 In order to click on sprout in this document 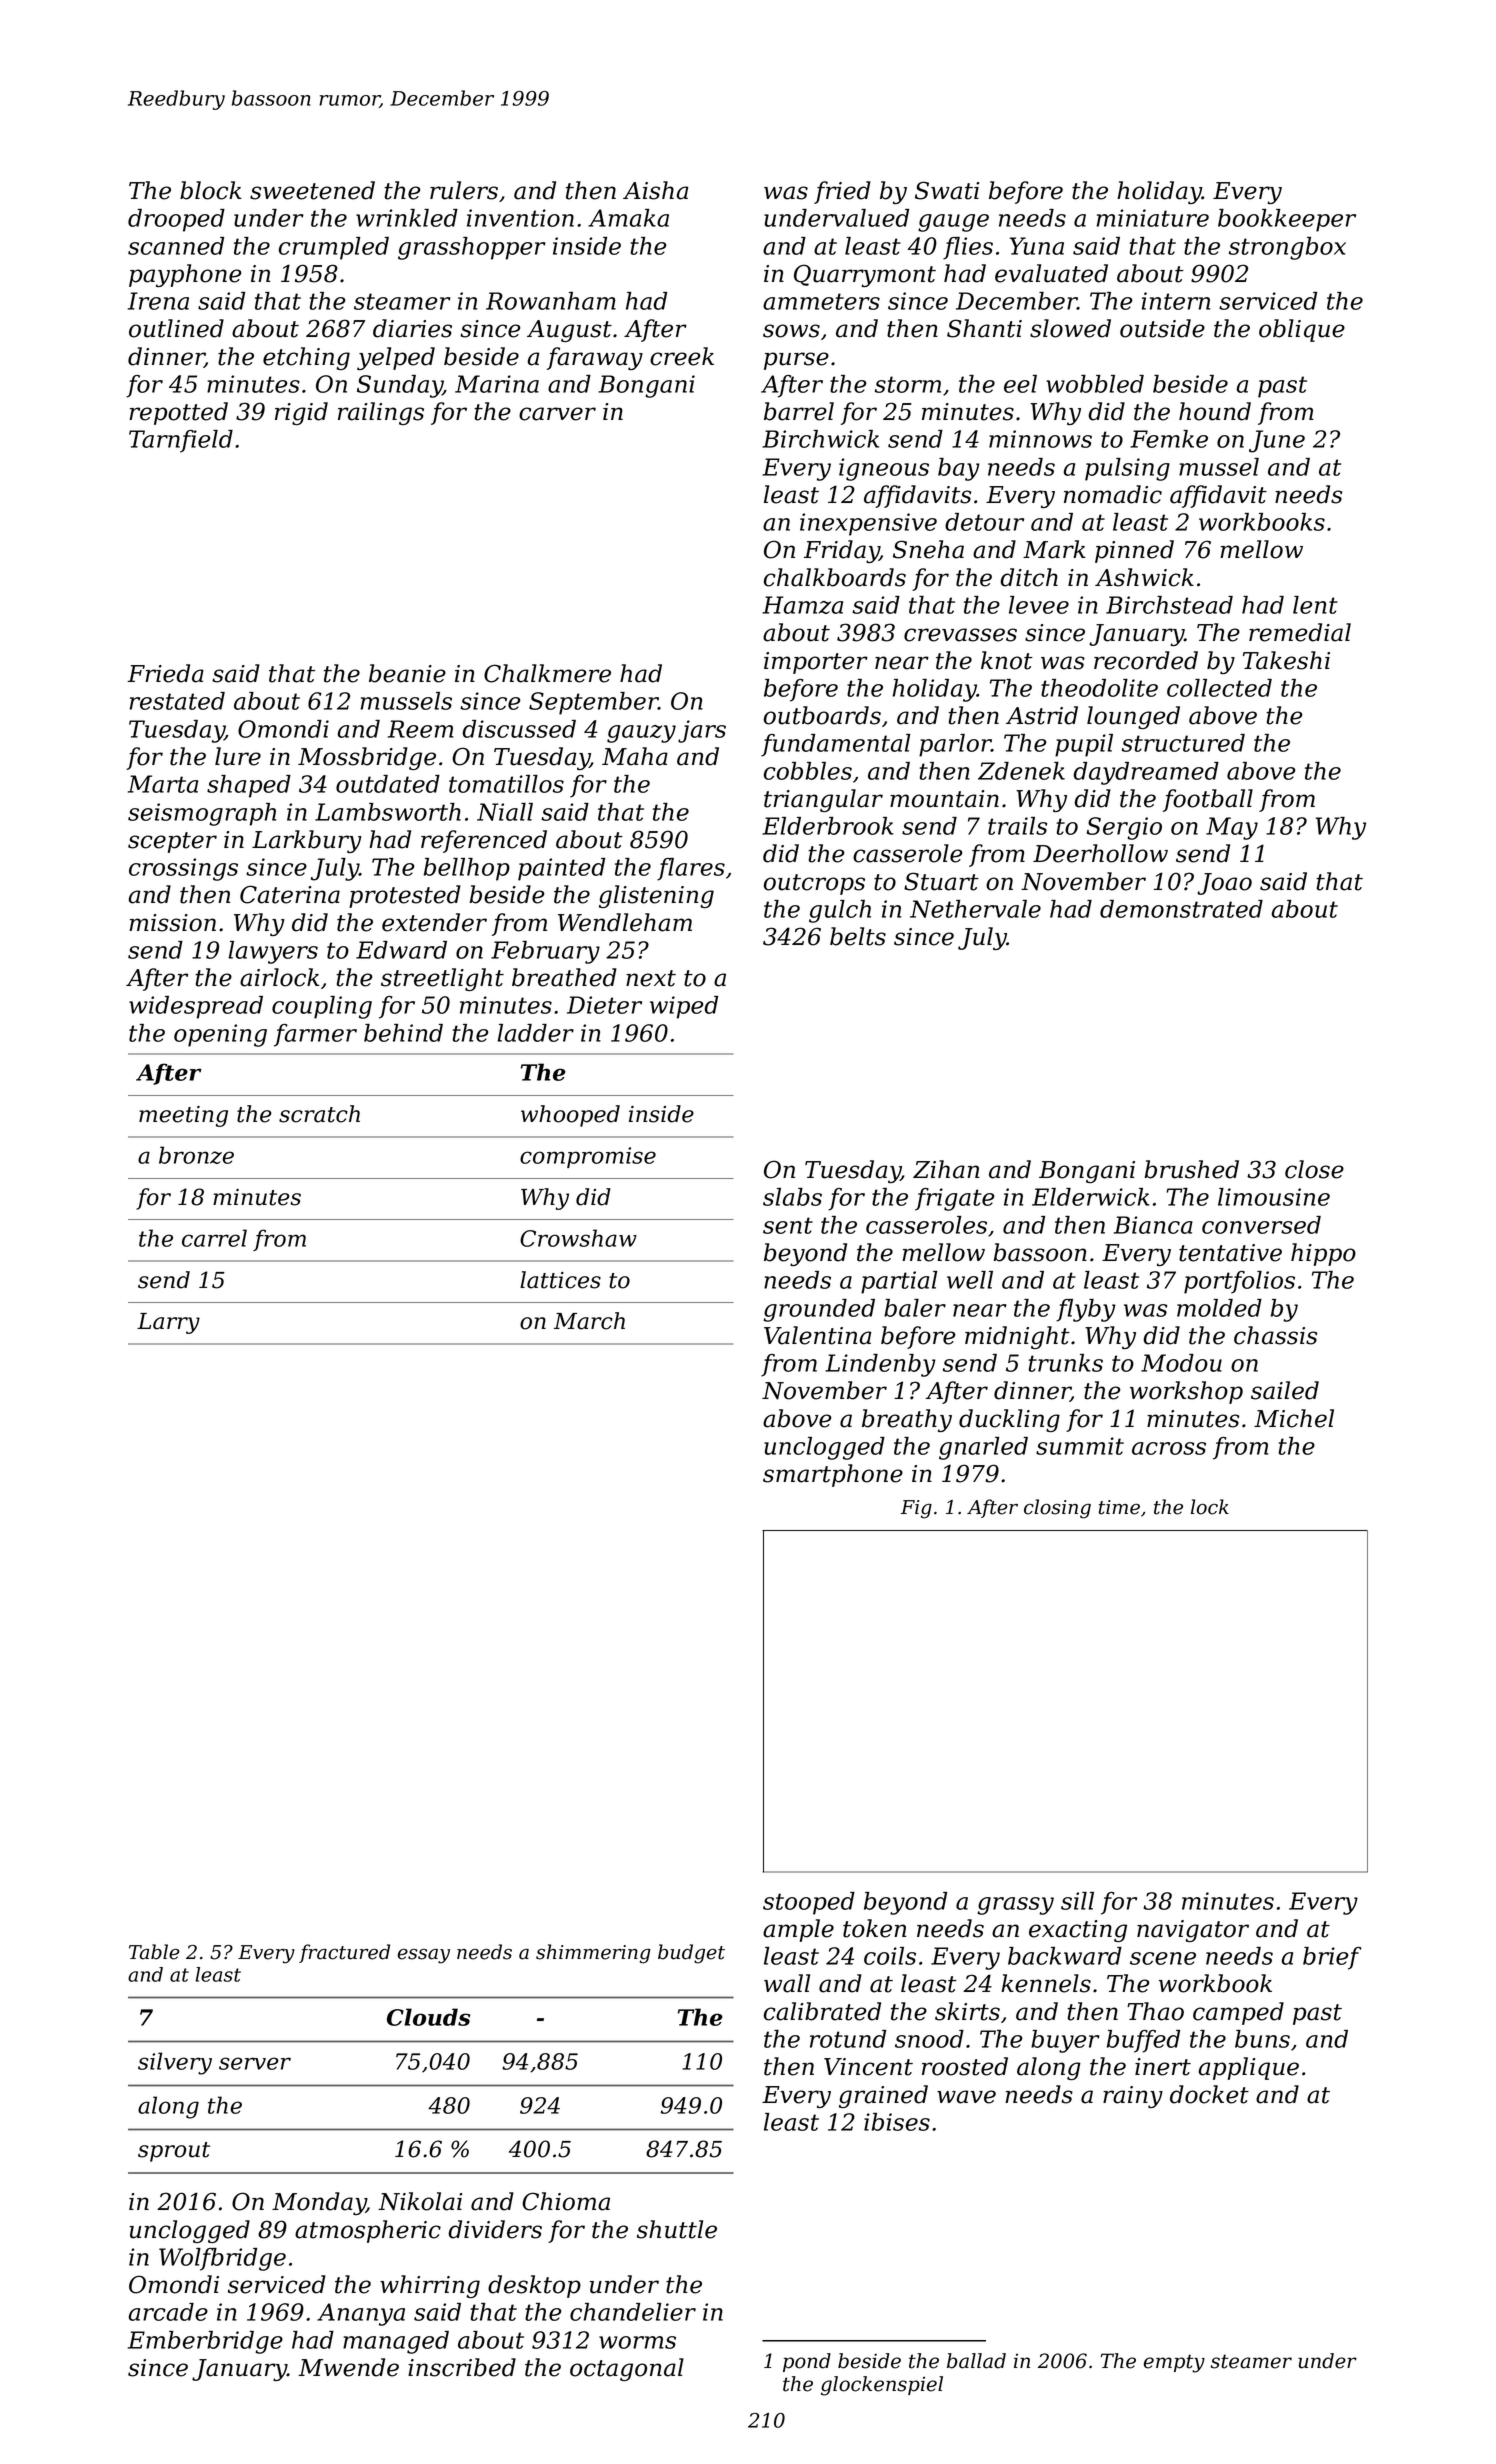, I will do `click(174, 2152)`.
